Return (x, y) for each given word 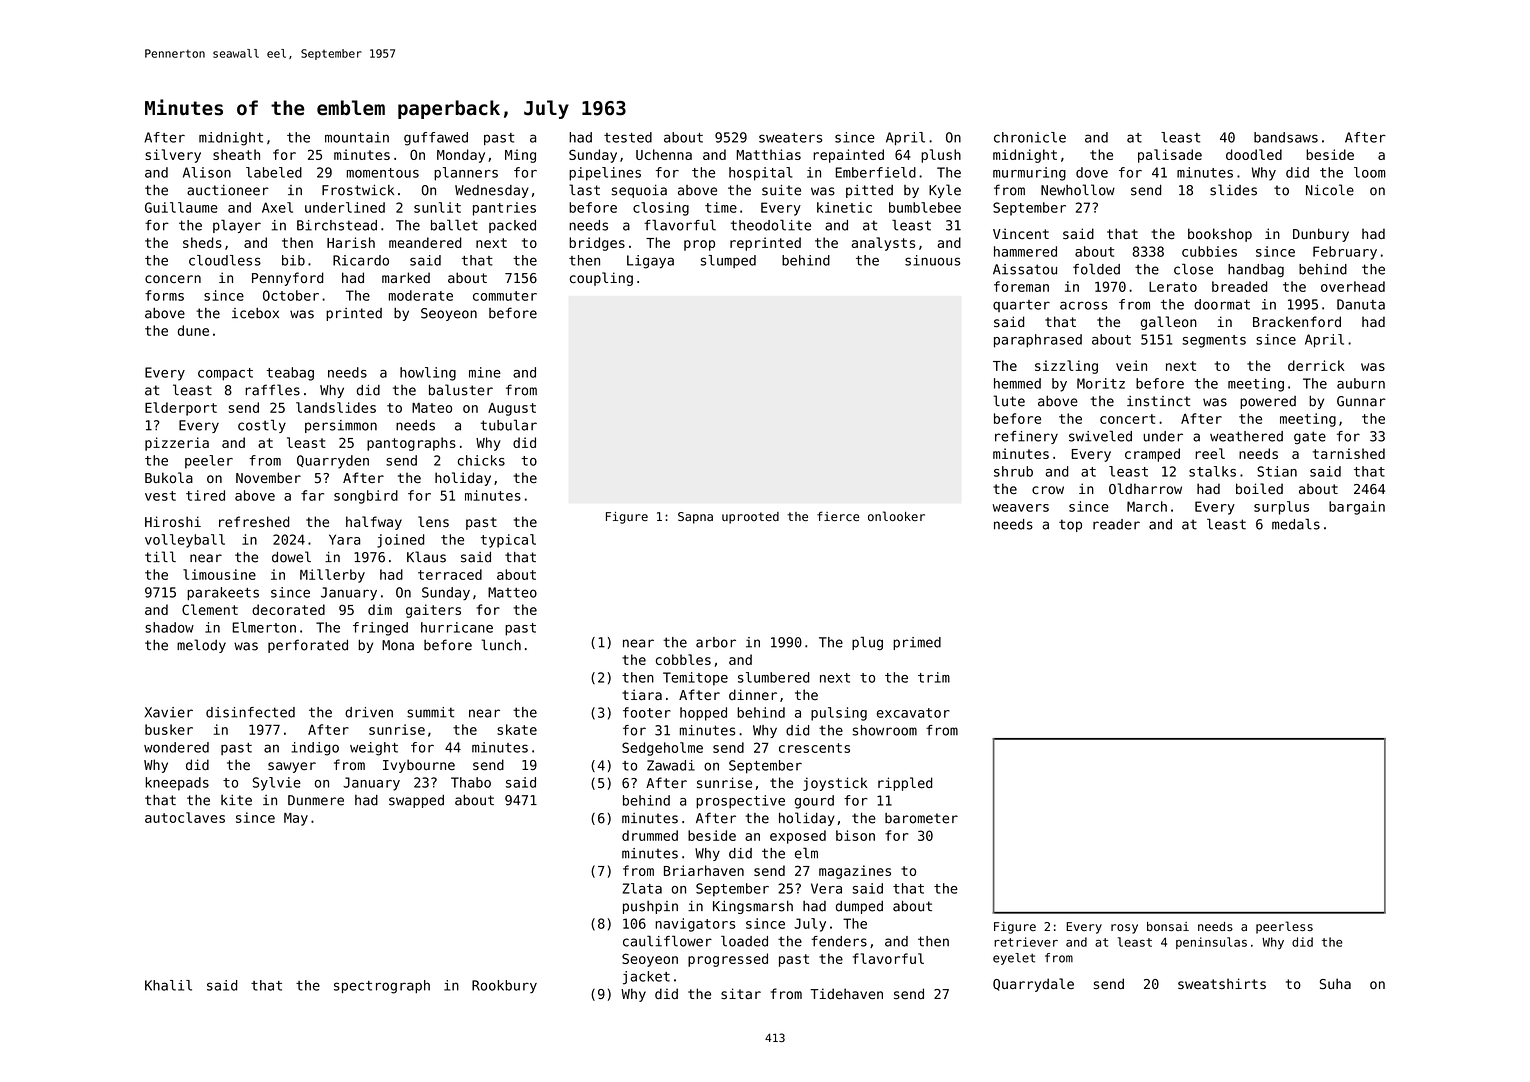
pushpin (650, 907)
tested (628, 137)
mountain (357, 137)
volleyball (185, 541)
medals (1296, 524)
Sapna (695, 518)
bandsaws (1286, 137)
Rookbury (504, 987)
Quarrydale (1033, 985)
